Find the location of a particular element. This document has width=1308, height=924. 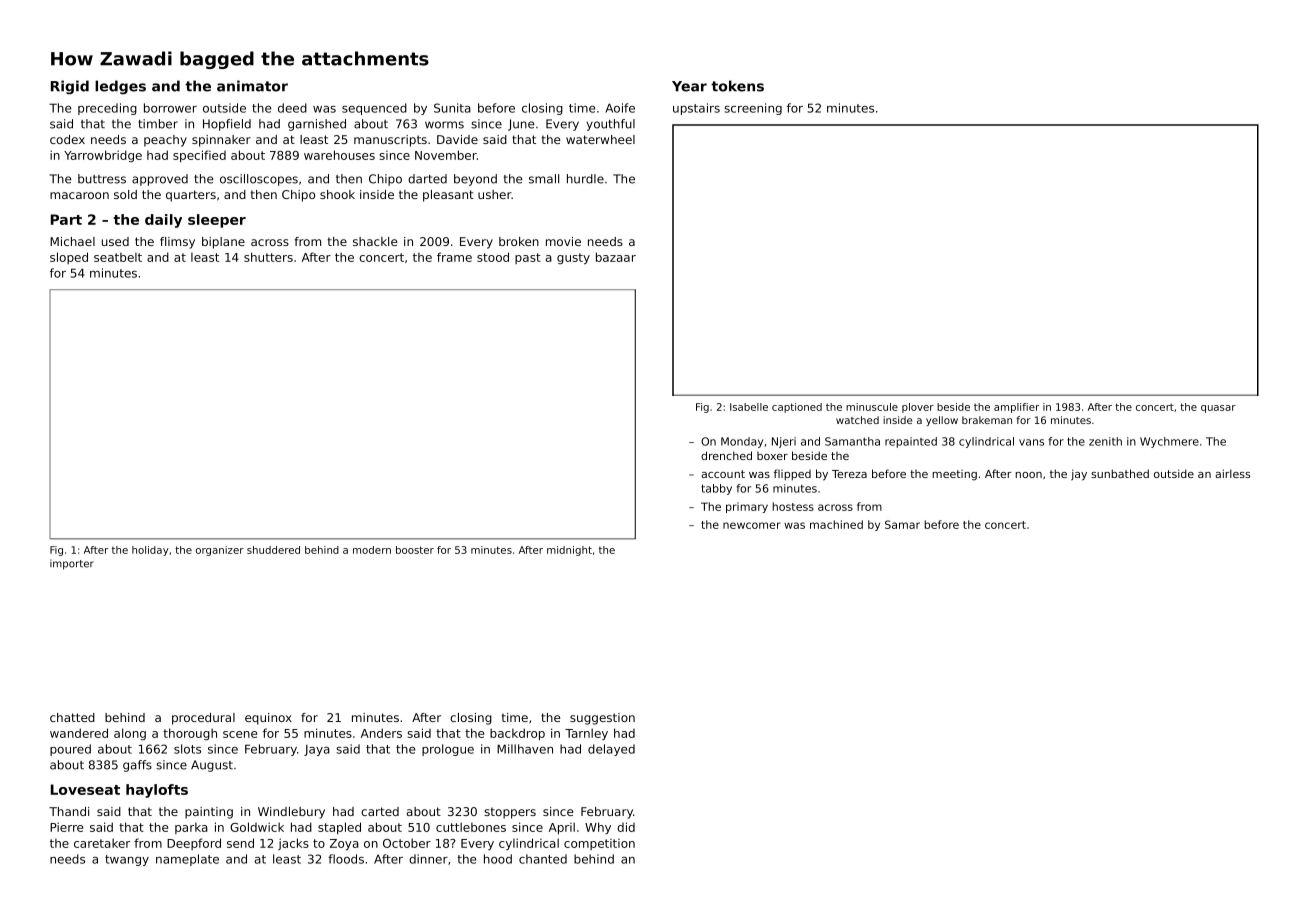

sunbathed is located at coordinates (1120, 473).
